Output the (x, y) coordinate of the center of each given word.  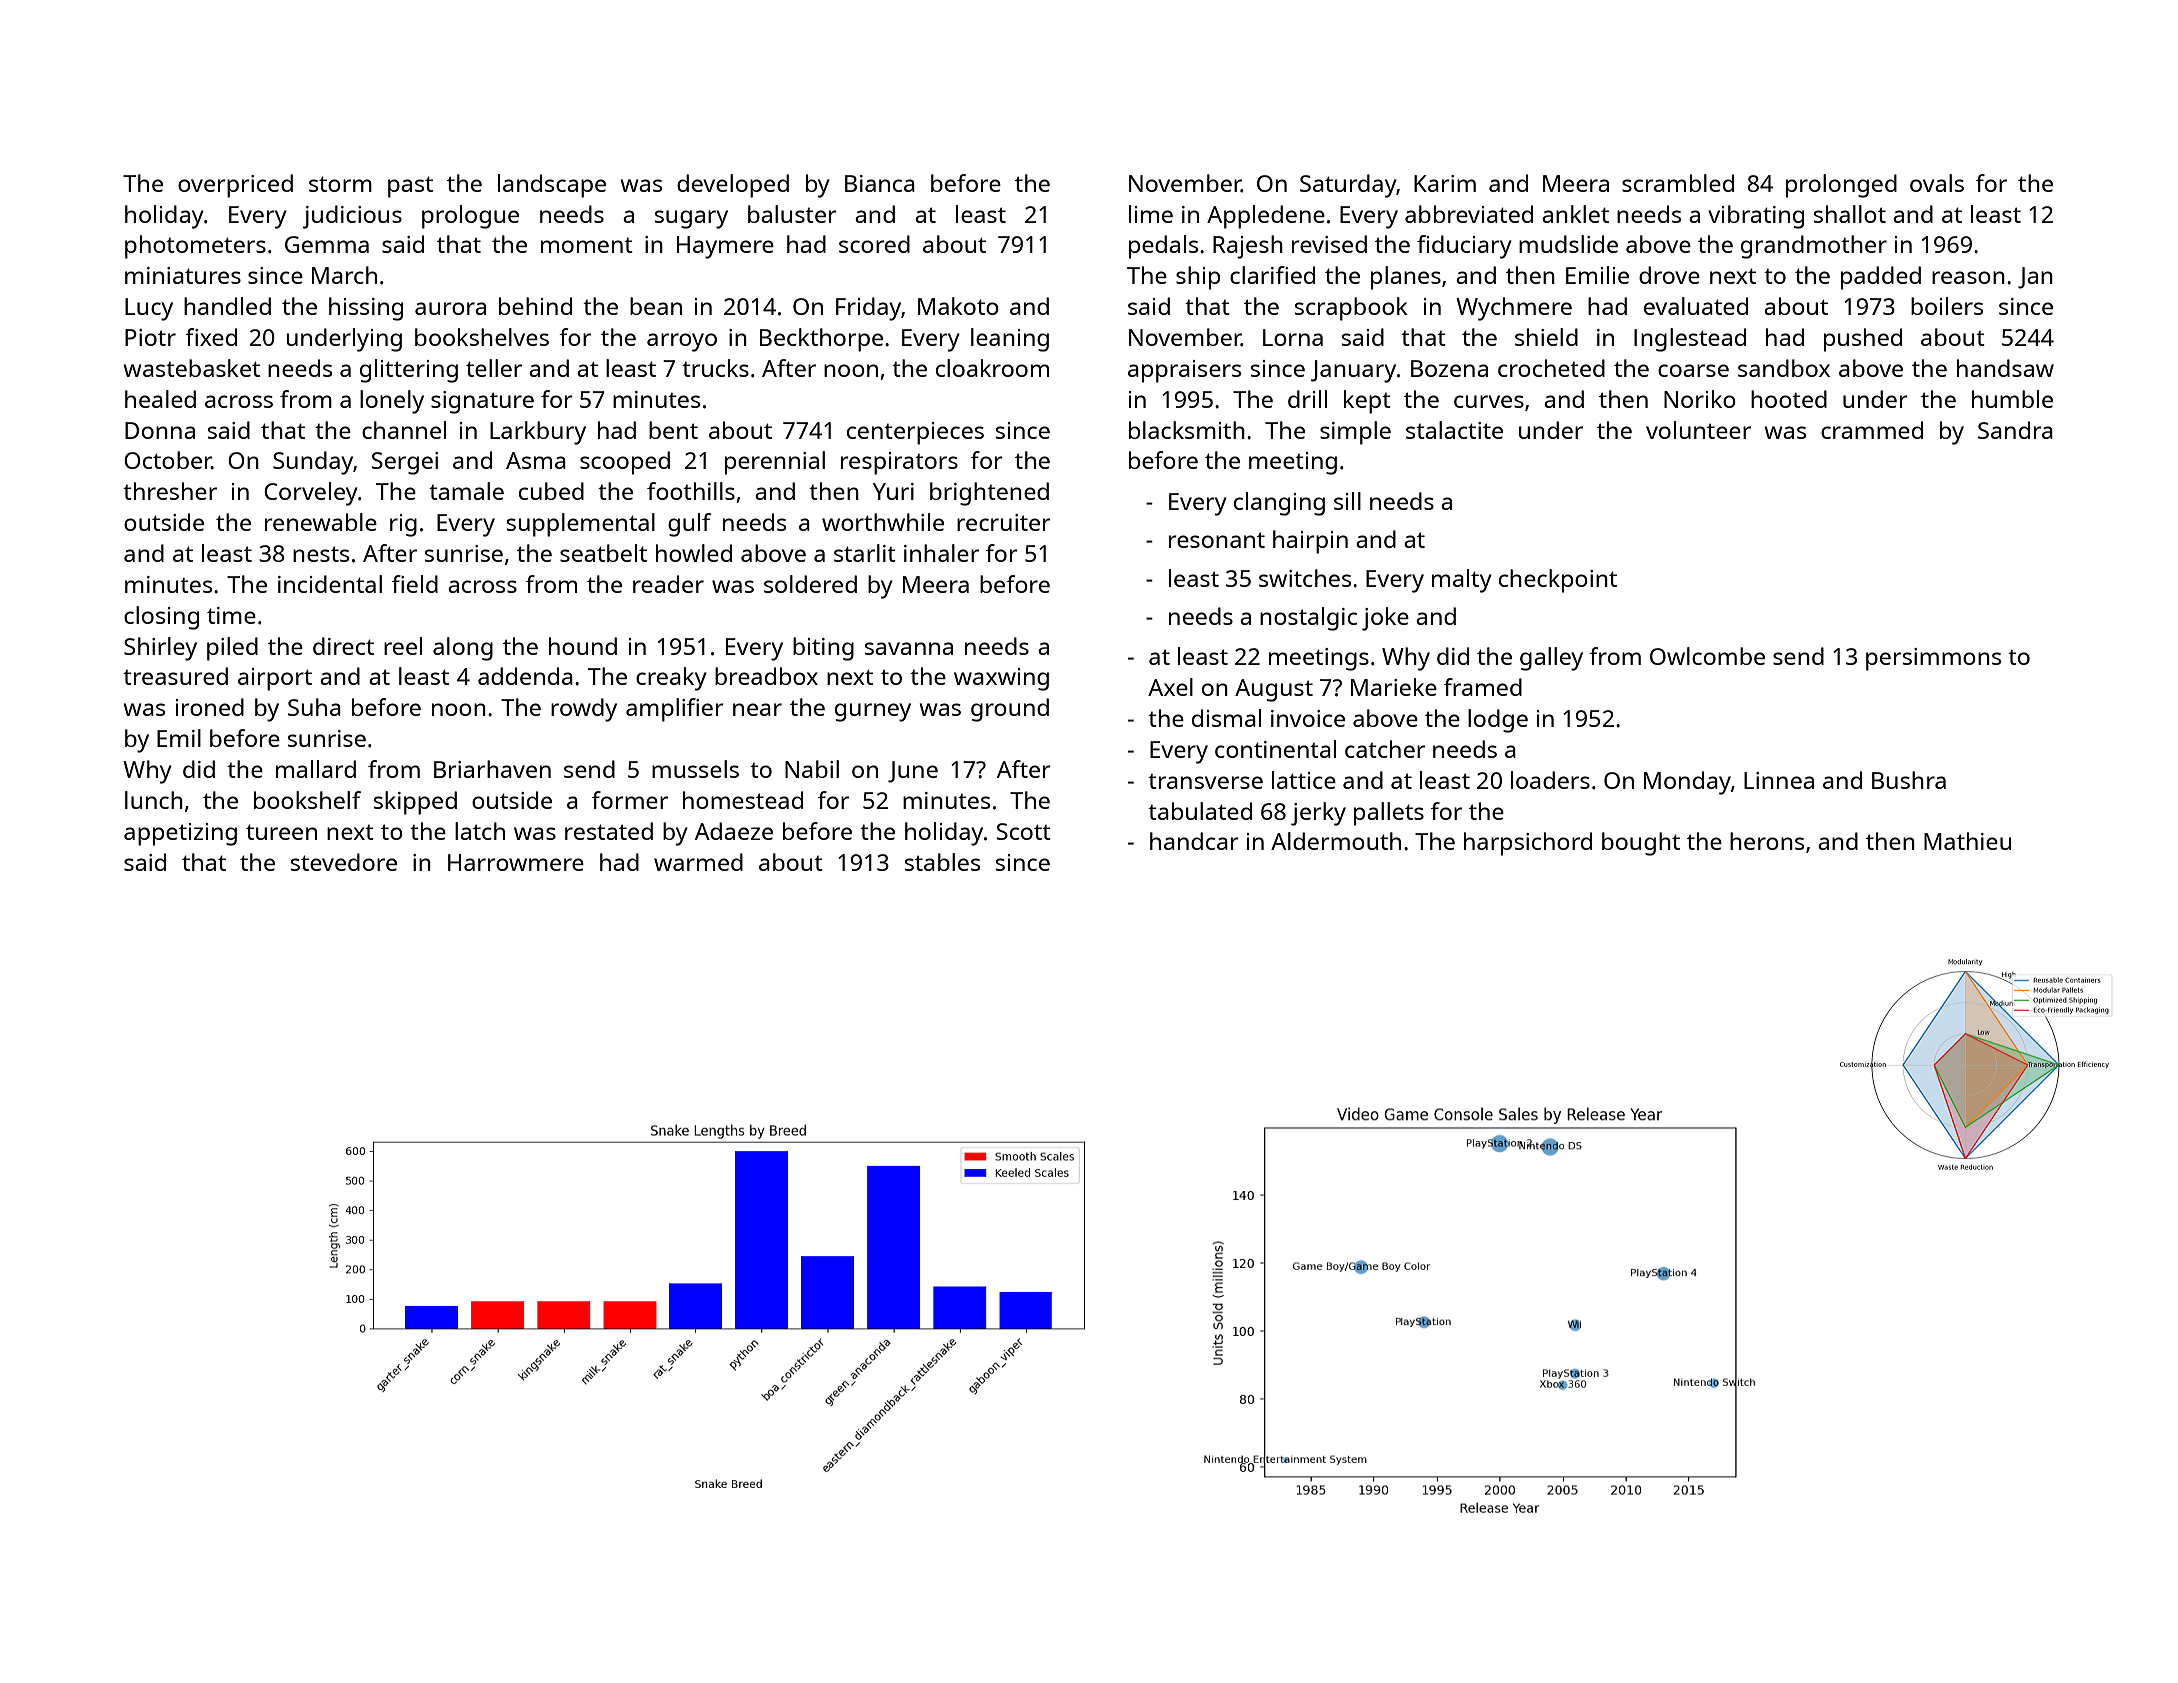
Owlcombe (1707, 656)
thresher (170, 491)
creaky (671, 679)
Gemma (327, 244)
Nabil (812, 769)
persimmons (1933, 659)
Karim (1445, 183)
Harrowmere (516, 862)
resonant (1217, 540)
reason (1968, 277)
